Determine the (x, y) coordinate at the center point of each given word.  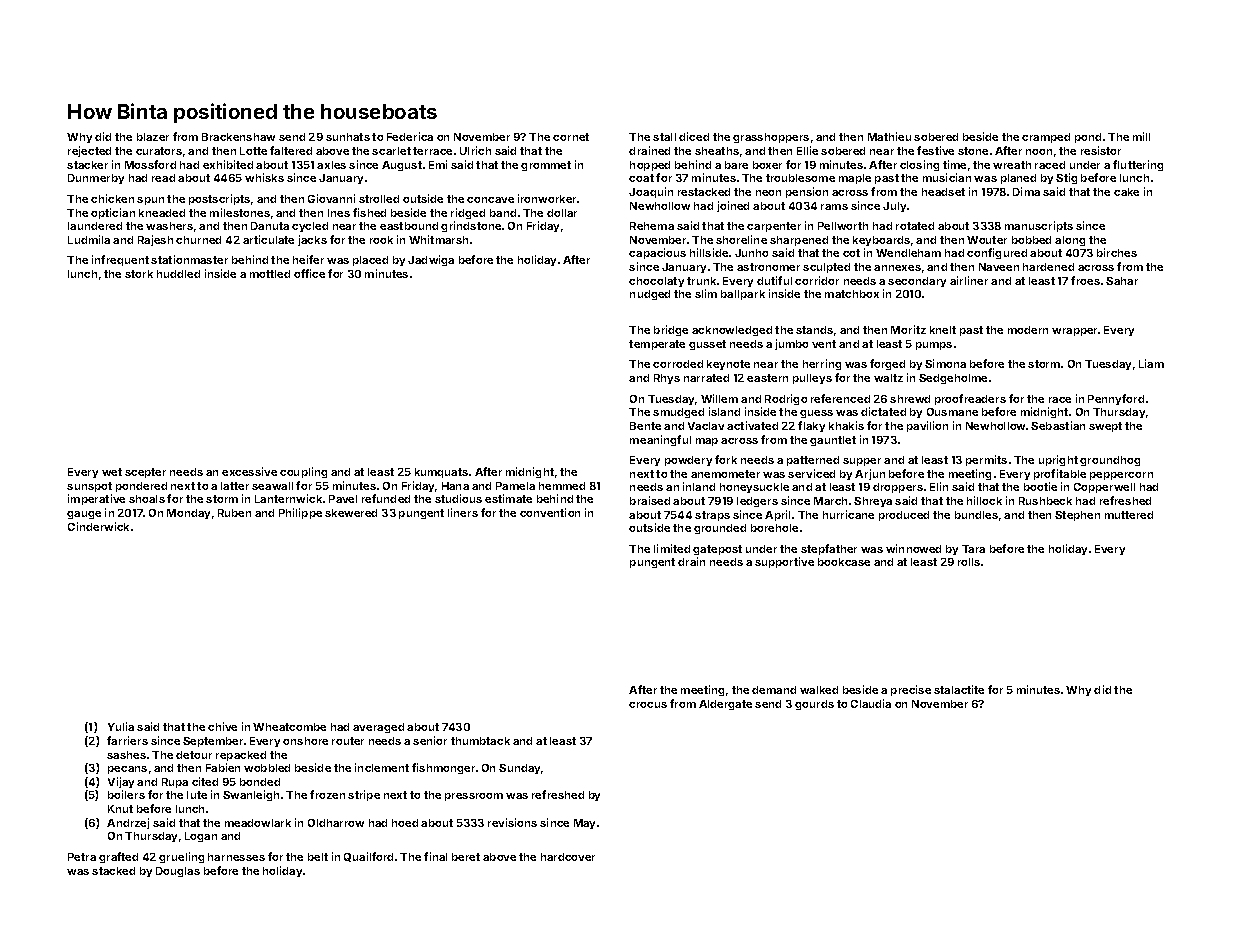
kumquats (441, 473)
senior (430, 740)
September (213, 742)
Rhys (667, 379)
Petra (82, 857)
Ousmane (952, 412)
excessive (249, 471)
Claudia (871, 703)
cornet (571, 137)
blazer (153, 137)
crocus (648, 705)
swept (1105, 427)
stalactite (959, 689)
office (309, 273)
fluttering (1138, 165)
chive (222, 726)
